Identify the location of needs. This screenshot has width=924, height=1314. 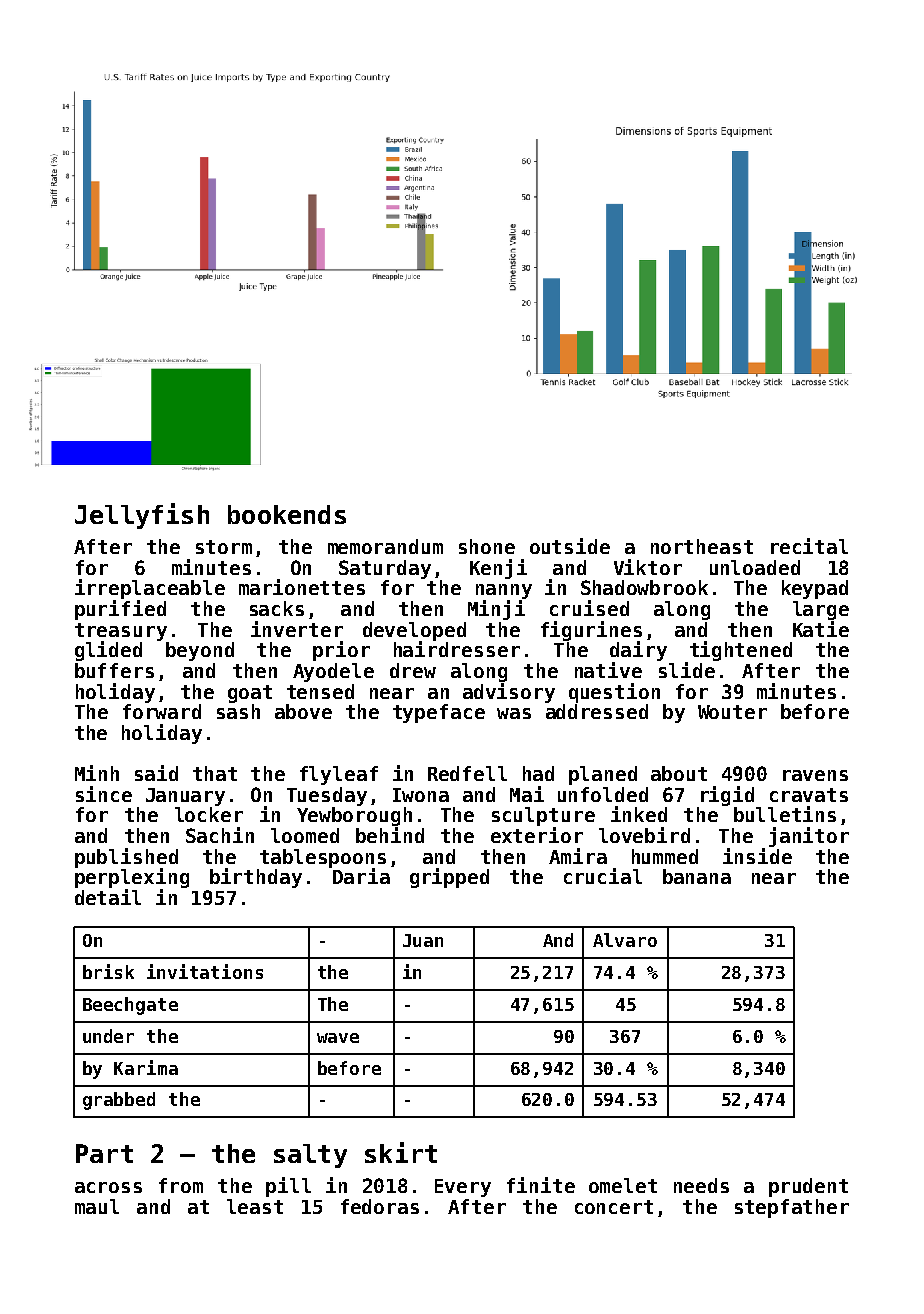
(701, 1185).
